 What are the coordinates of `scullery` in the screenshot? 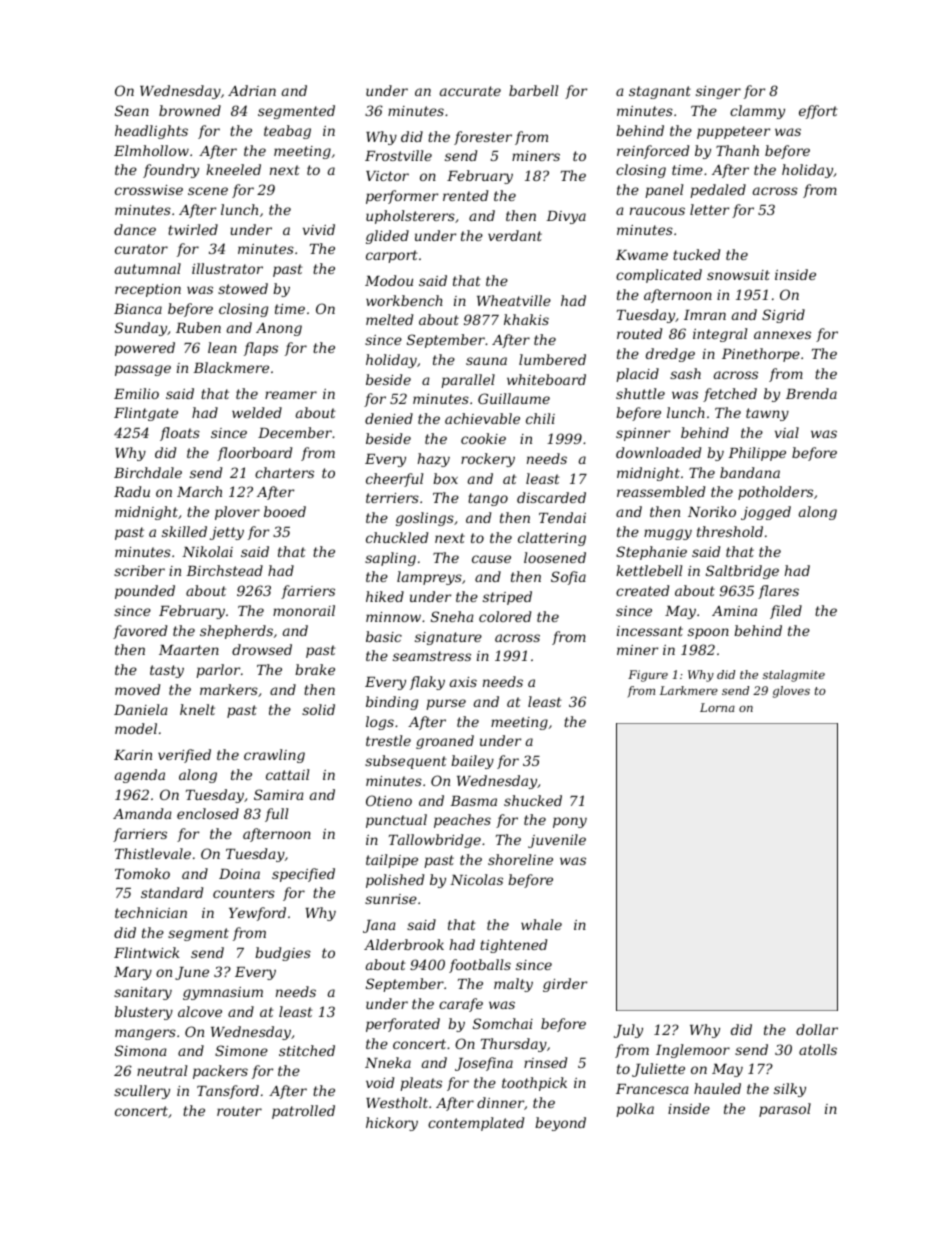 It's located at (142, 1092).
